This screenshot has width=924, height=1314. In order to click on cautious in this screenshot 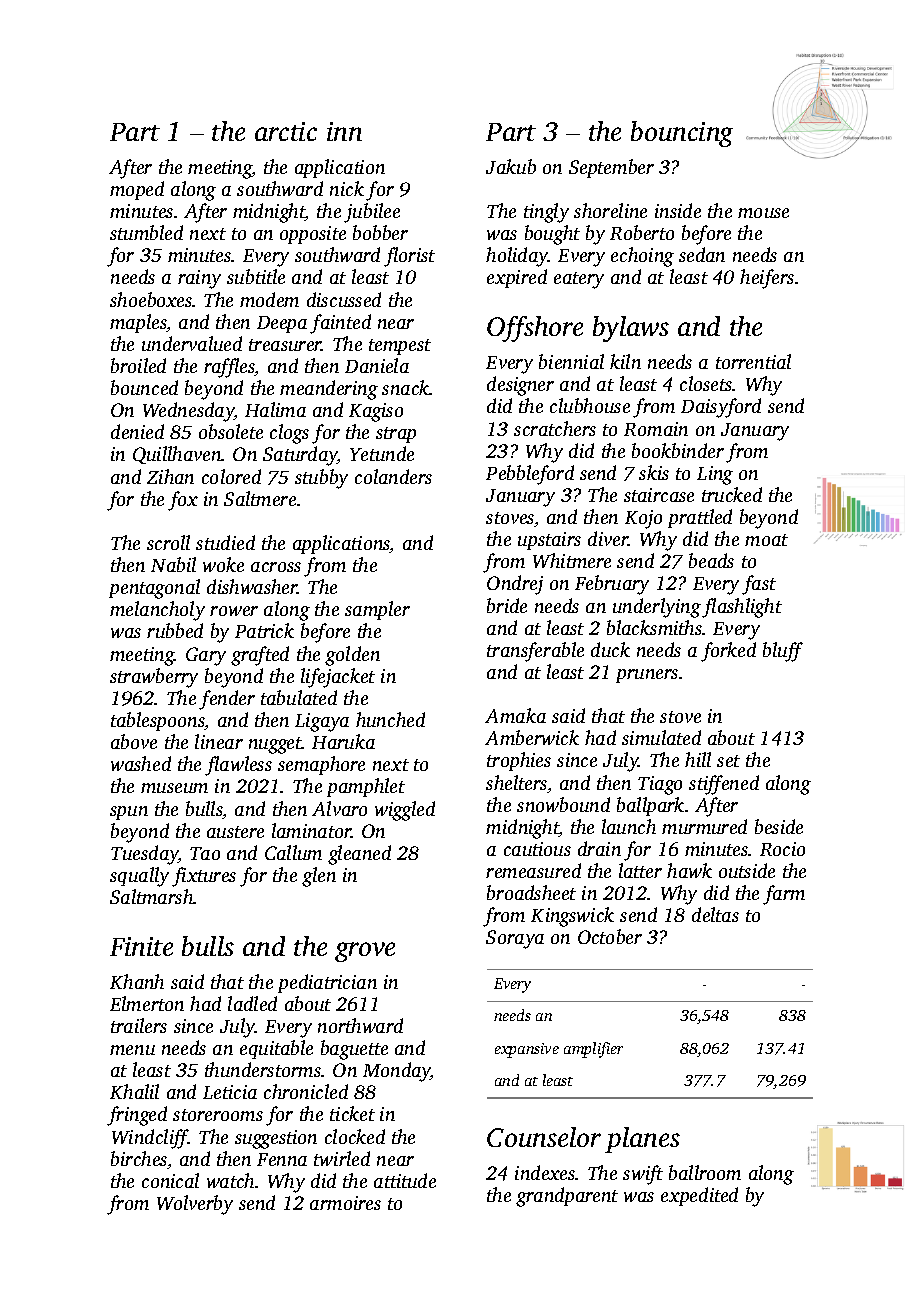, I will do `click(537, 849)`.
